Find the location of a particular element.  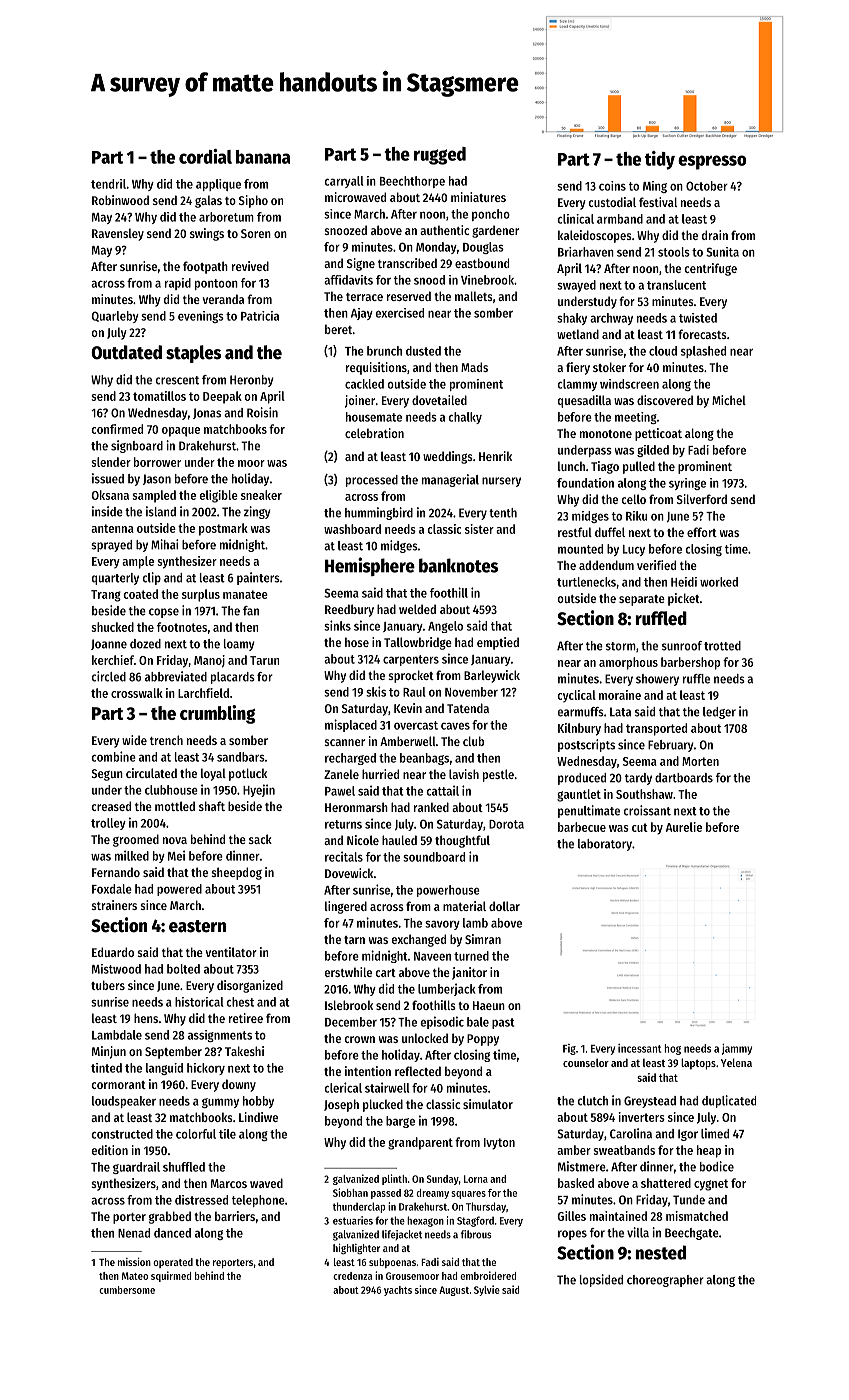

dusted is located at coordinates (423, 351).
